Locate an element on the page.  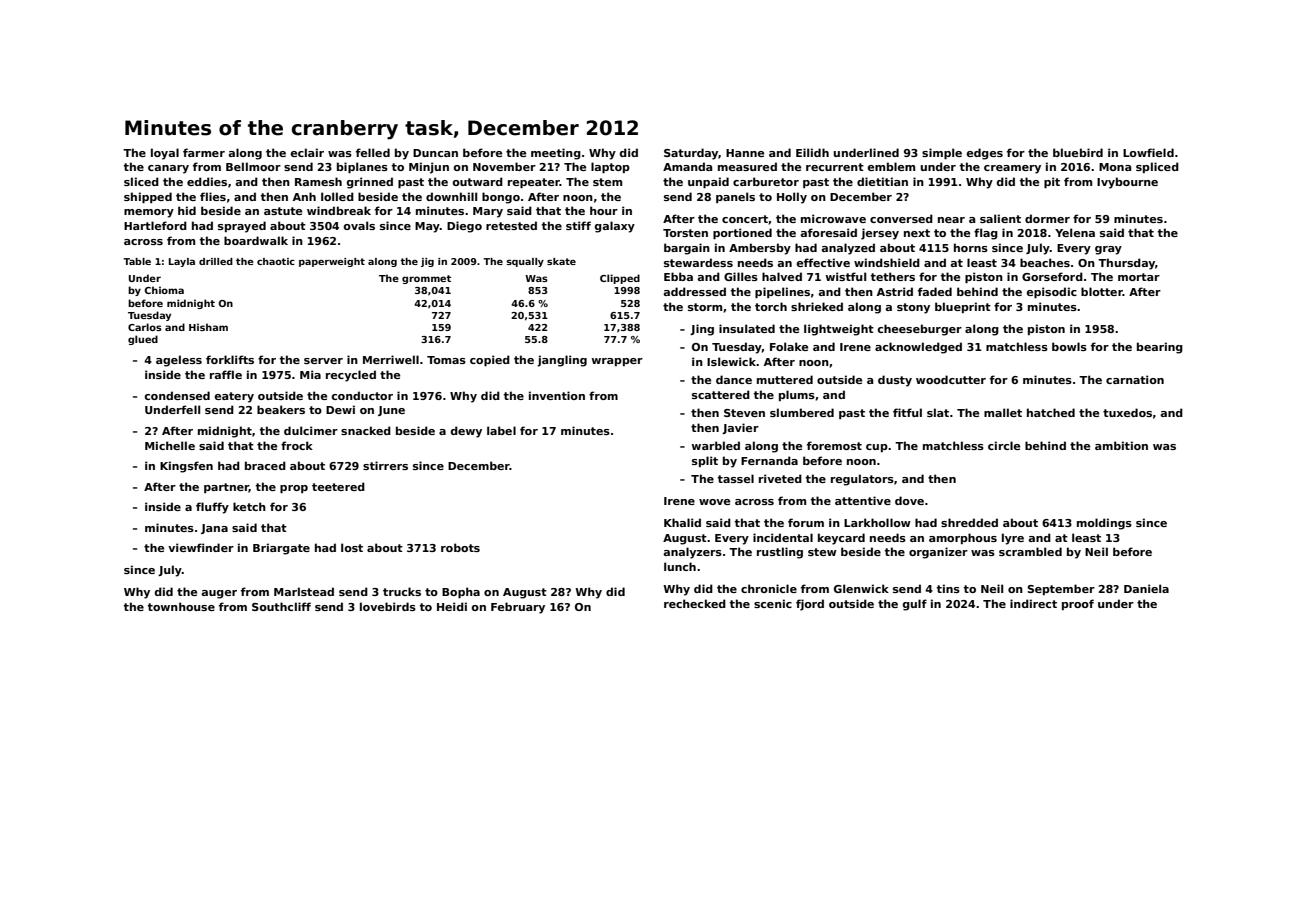
squally is located at coordinates (525, 262).
